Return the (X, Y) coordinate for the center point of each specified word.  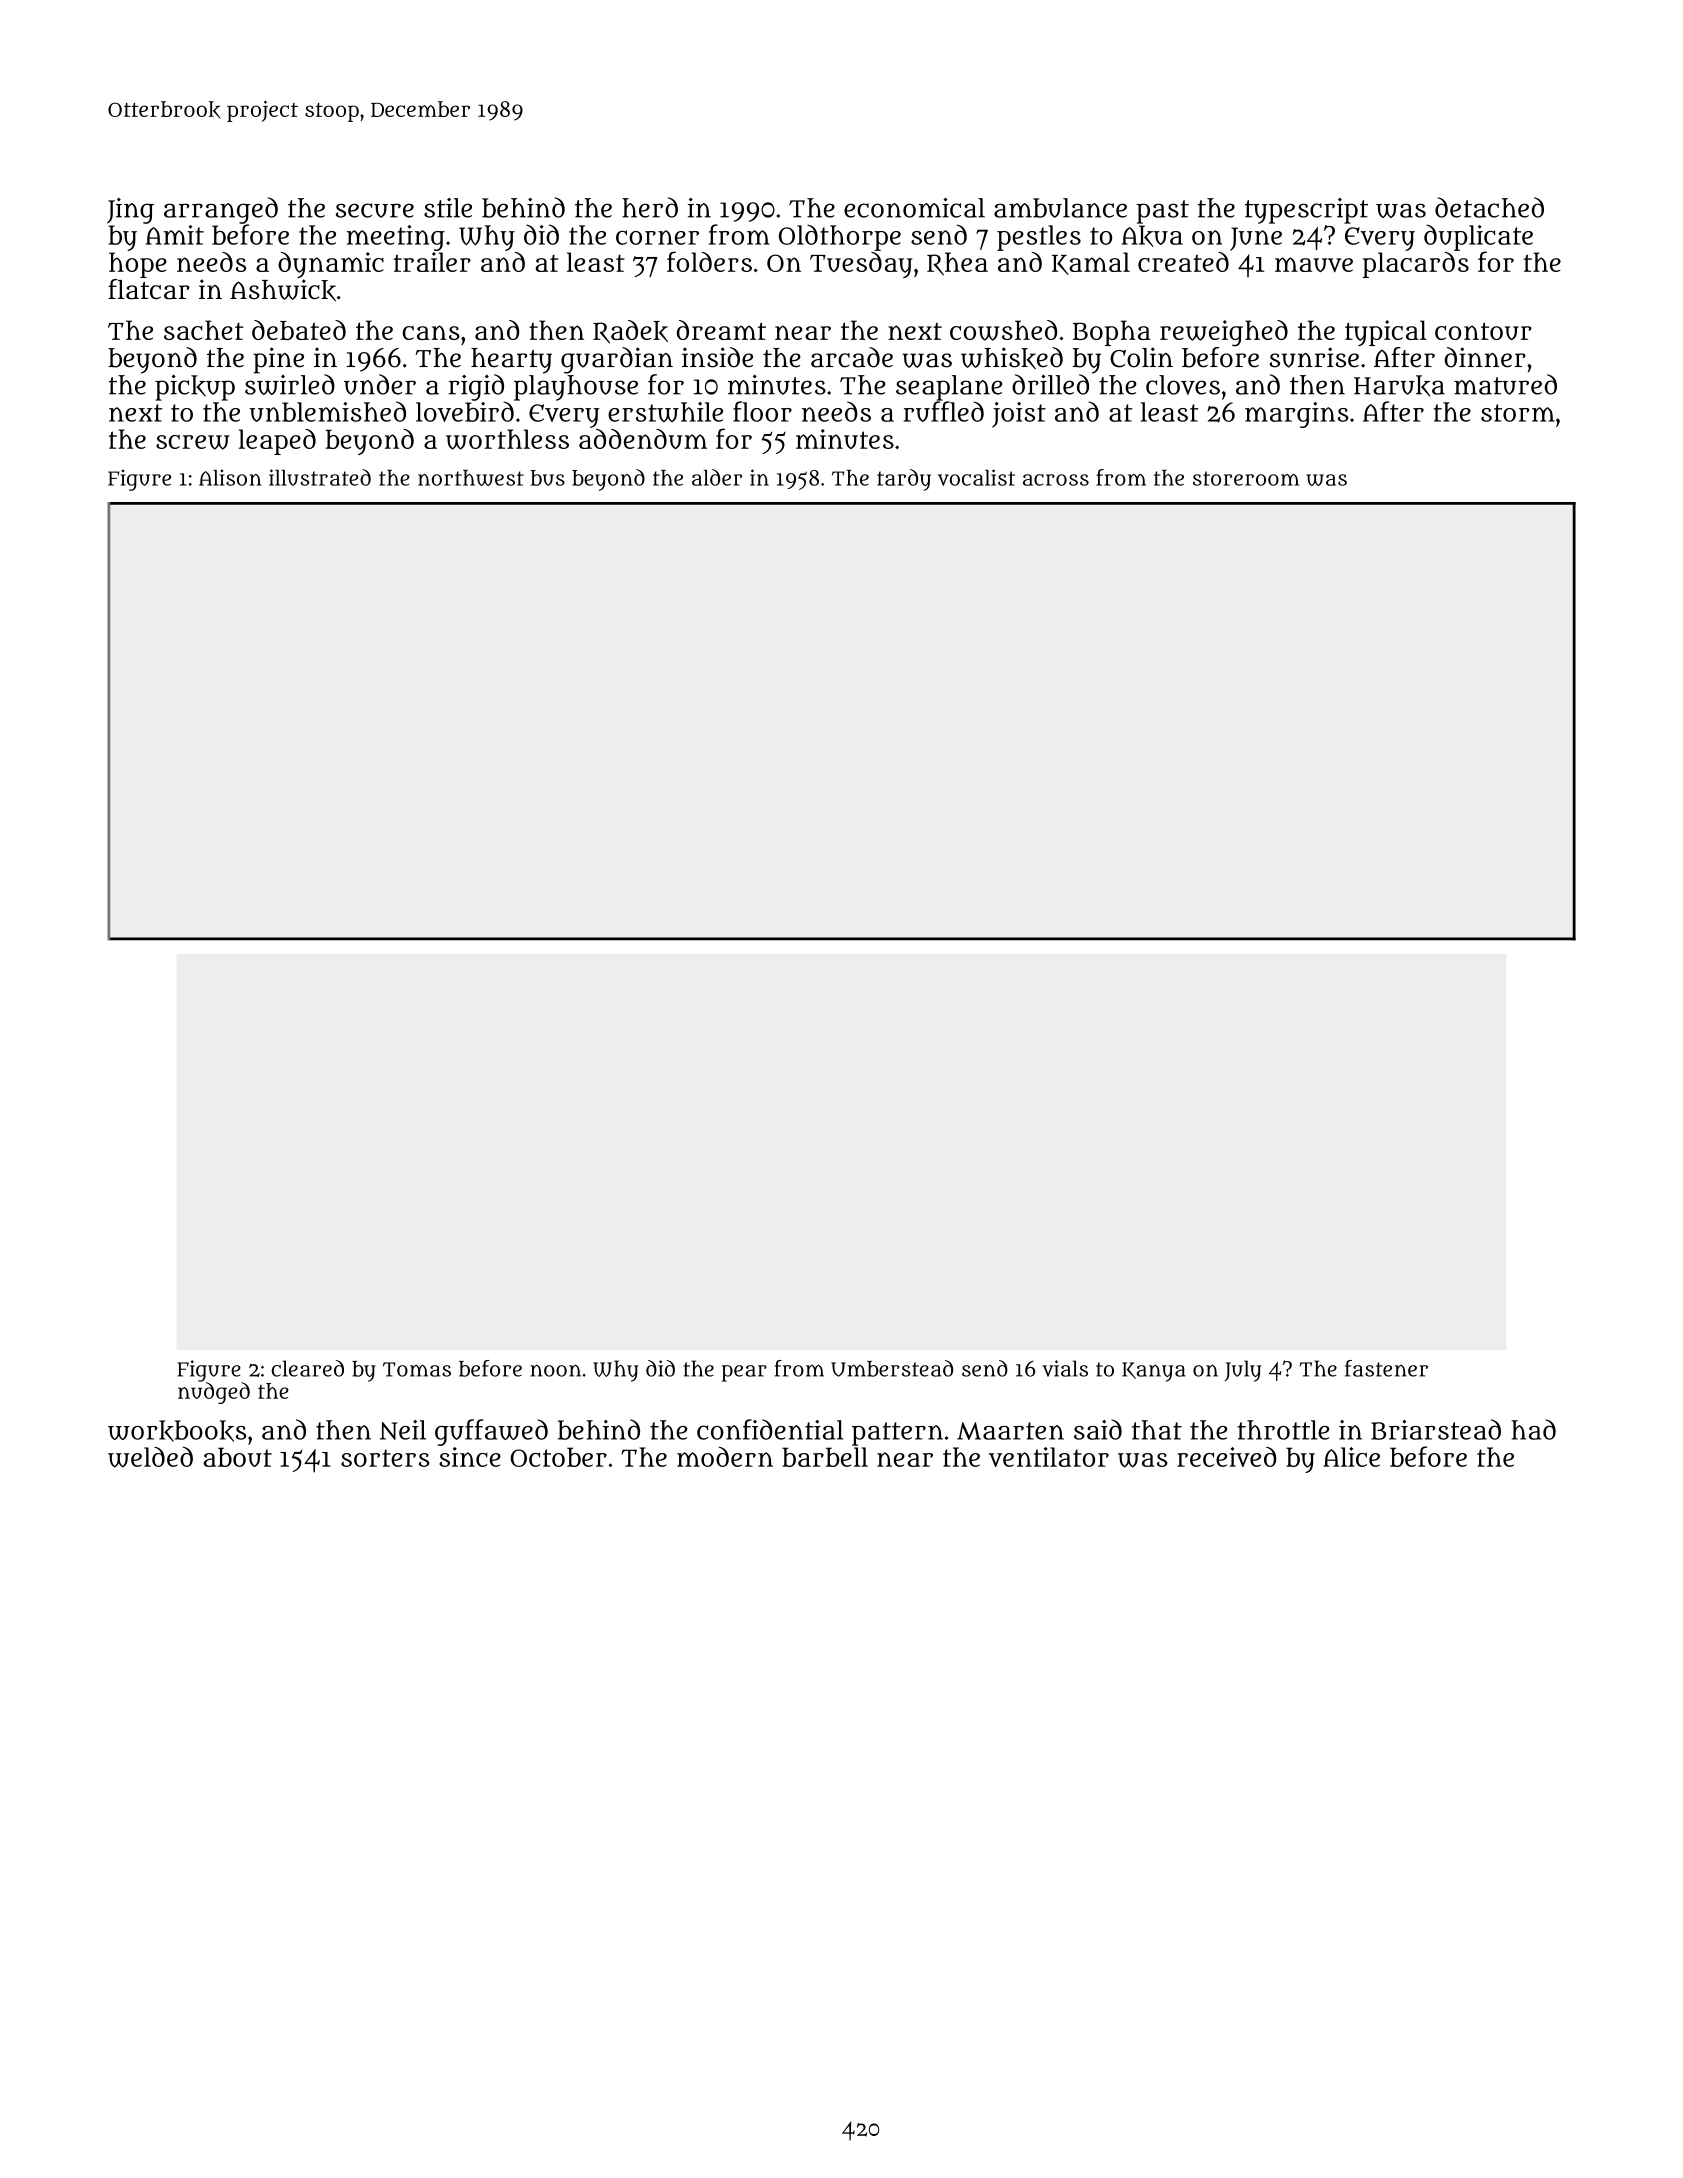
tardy (904, 480)
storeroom (1246, 478)
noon (555, 1370)
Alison (230, 477)
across (1056, 480)
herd (650, 207)
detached (1489, 207)
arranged (221, 210)
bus (547, 478)
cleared (307, 1368)
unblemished (327, 411)
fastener (1386, 1368)
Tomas (417, 1369)
